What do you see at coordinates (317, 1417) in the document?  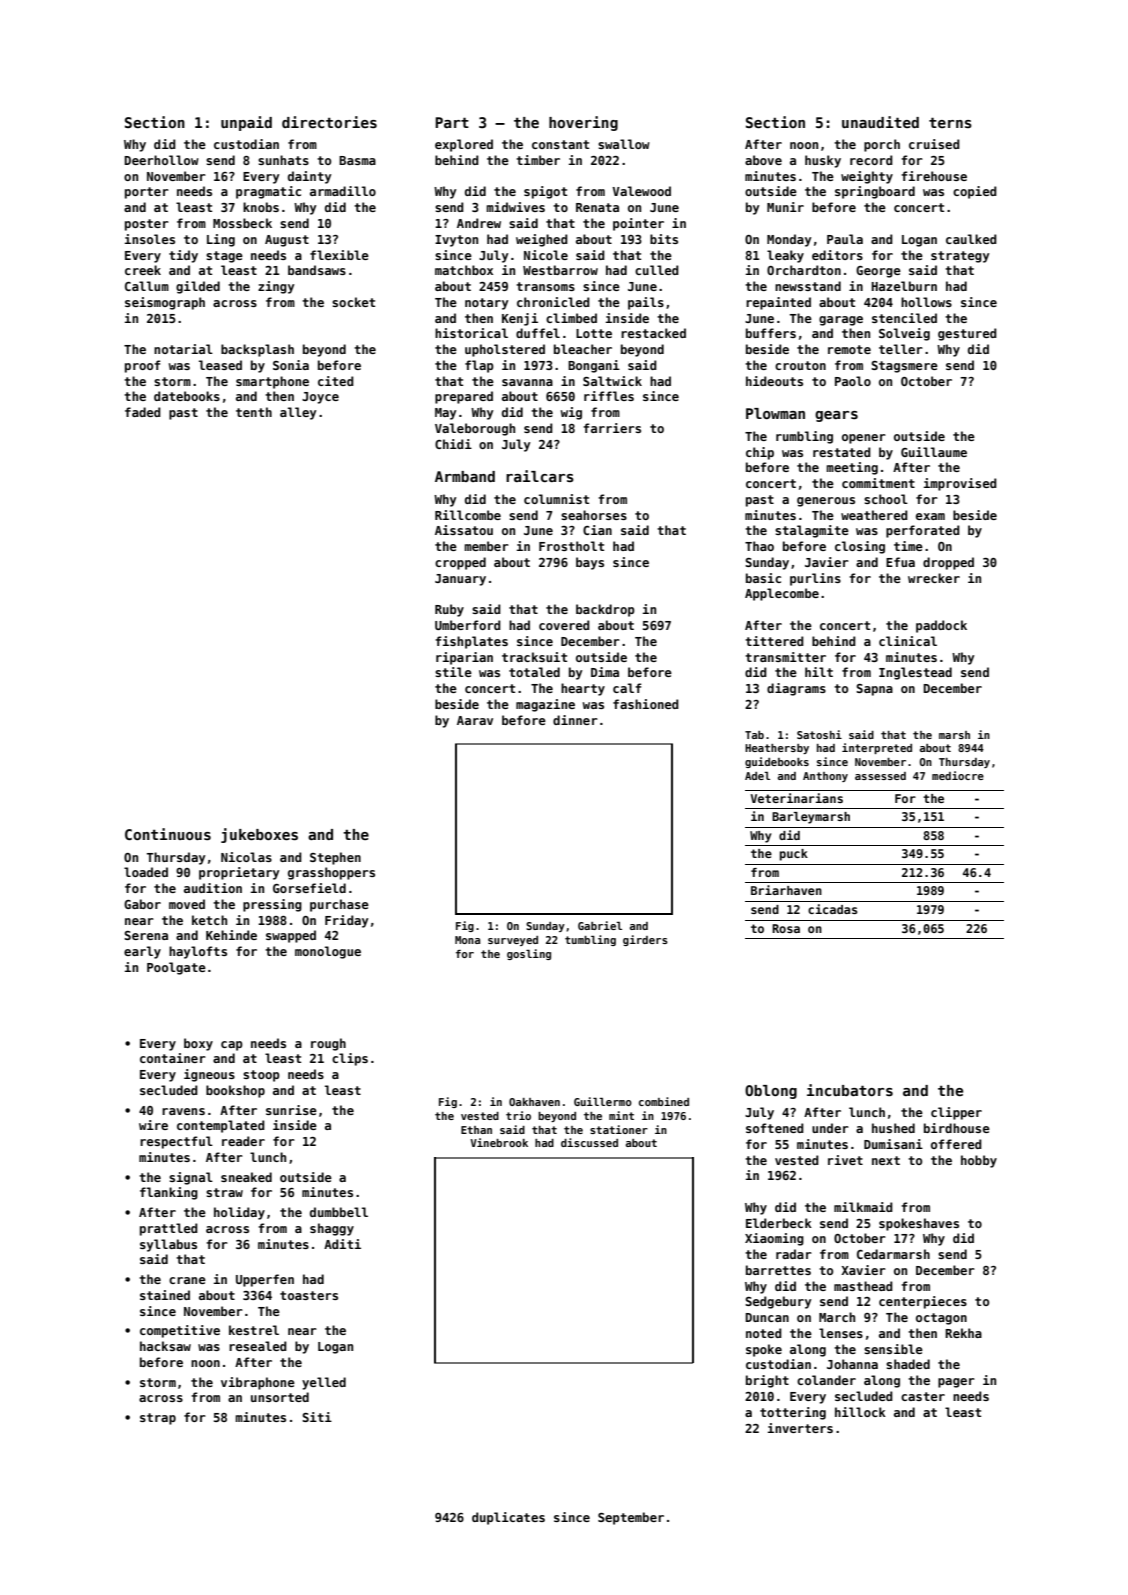 I see `Siti` at bounding box center [317, 1417].
